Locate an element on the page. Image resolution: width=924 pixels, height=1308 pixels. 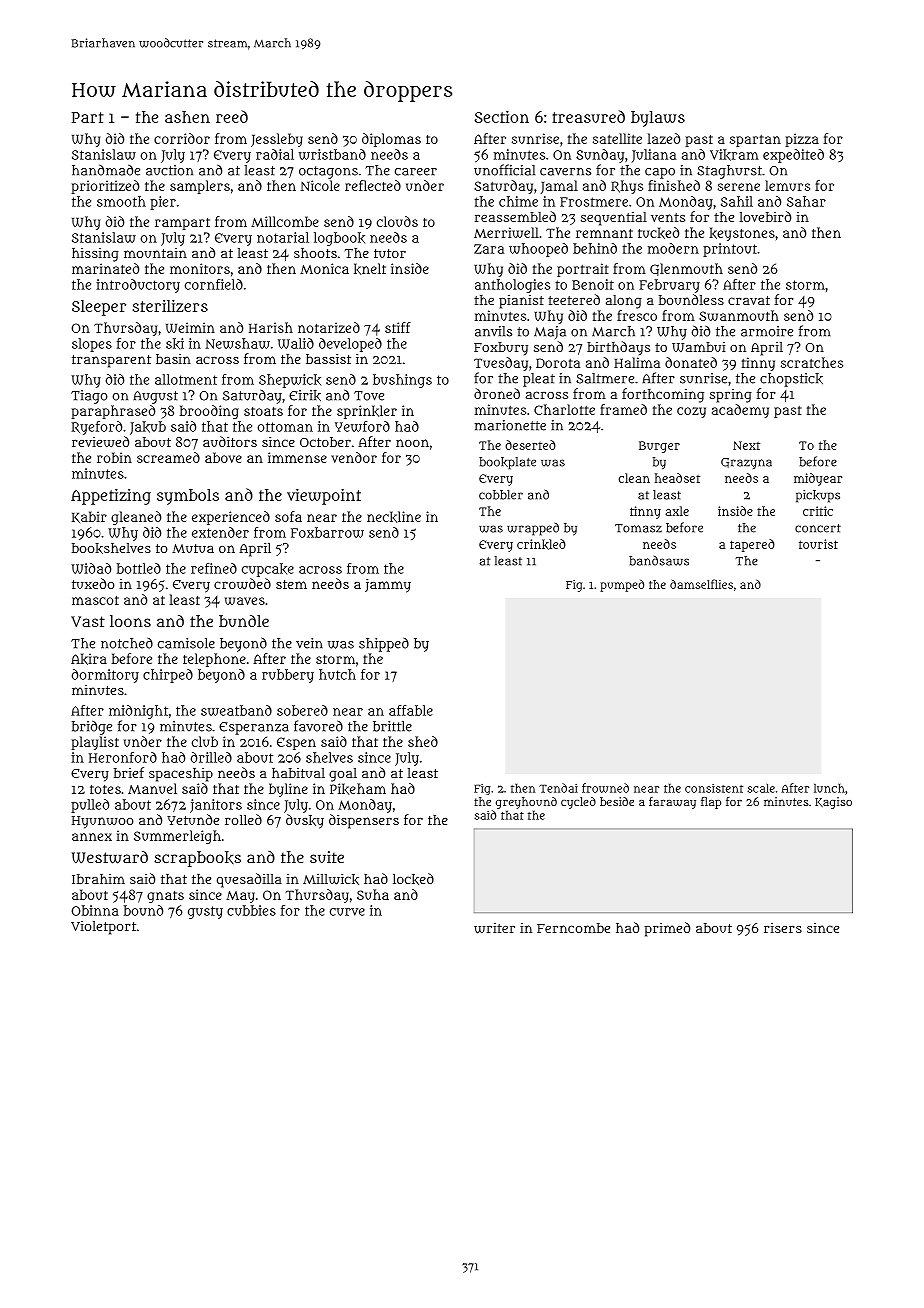
Juliana is located at coordinates (654, 156).
